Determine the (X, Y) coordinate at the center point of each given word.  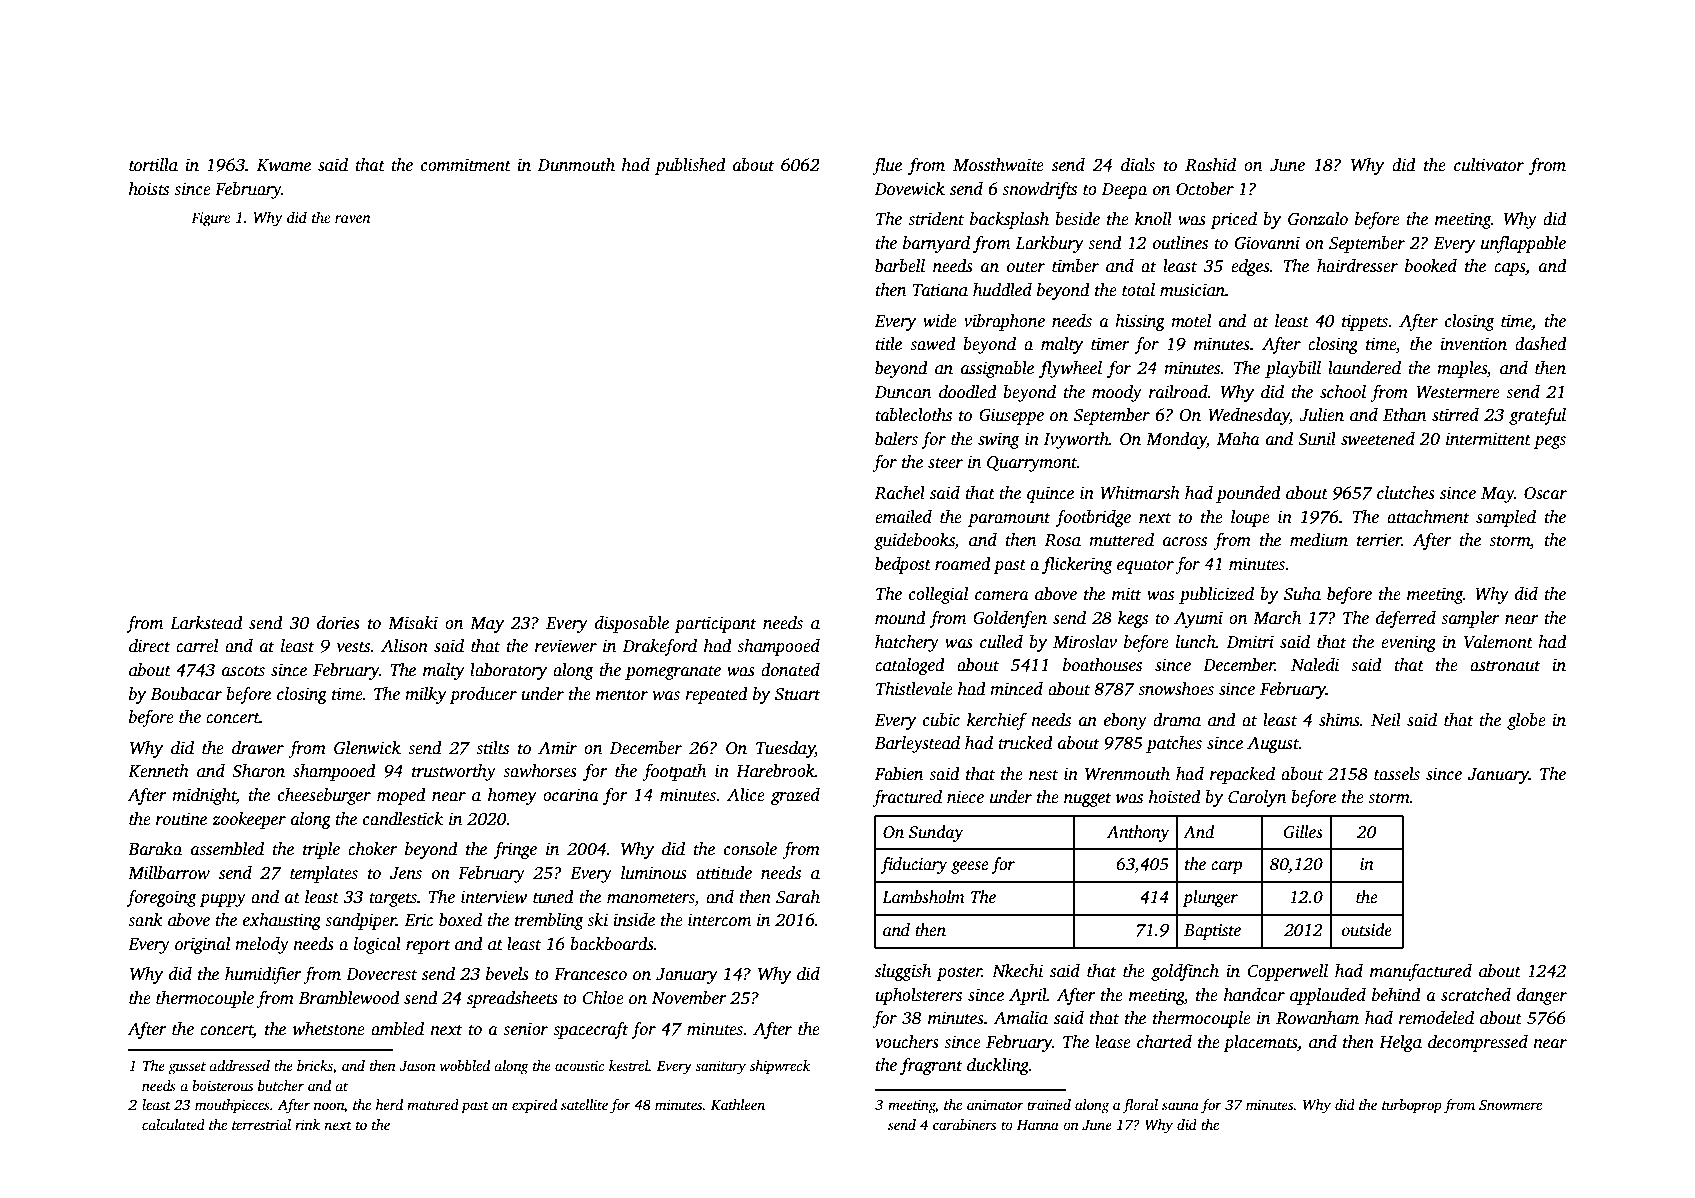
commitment (466, 165)
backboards (612, 944)
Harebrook (775, 771)
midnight (204, 796)
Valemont (1498, 642)
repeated (716, 695)
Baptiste (1212, 932)
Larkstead (206, 623)
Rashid (1210, 165)
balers (896, 439)
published (690, 166)
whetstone (329, 1029)
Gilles (1303, 832)
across (1185, 542)
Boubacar (186, 694)
